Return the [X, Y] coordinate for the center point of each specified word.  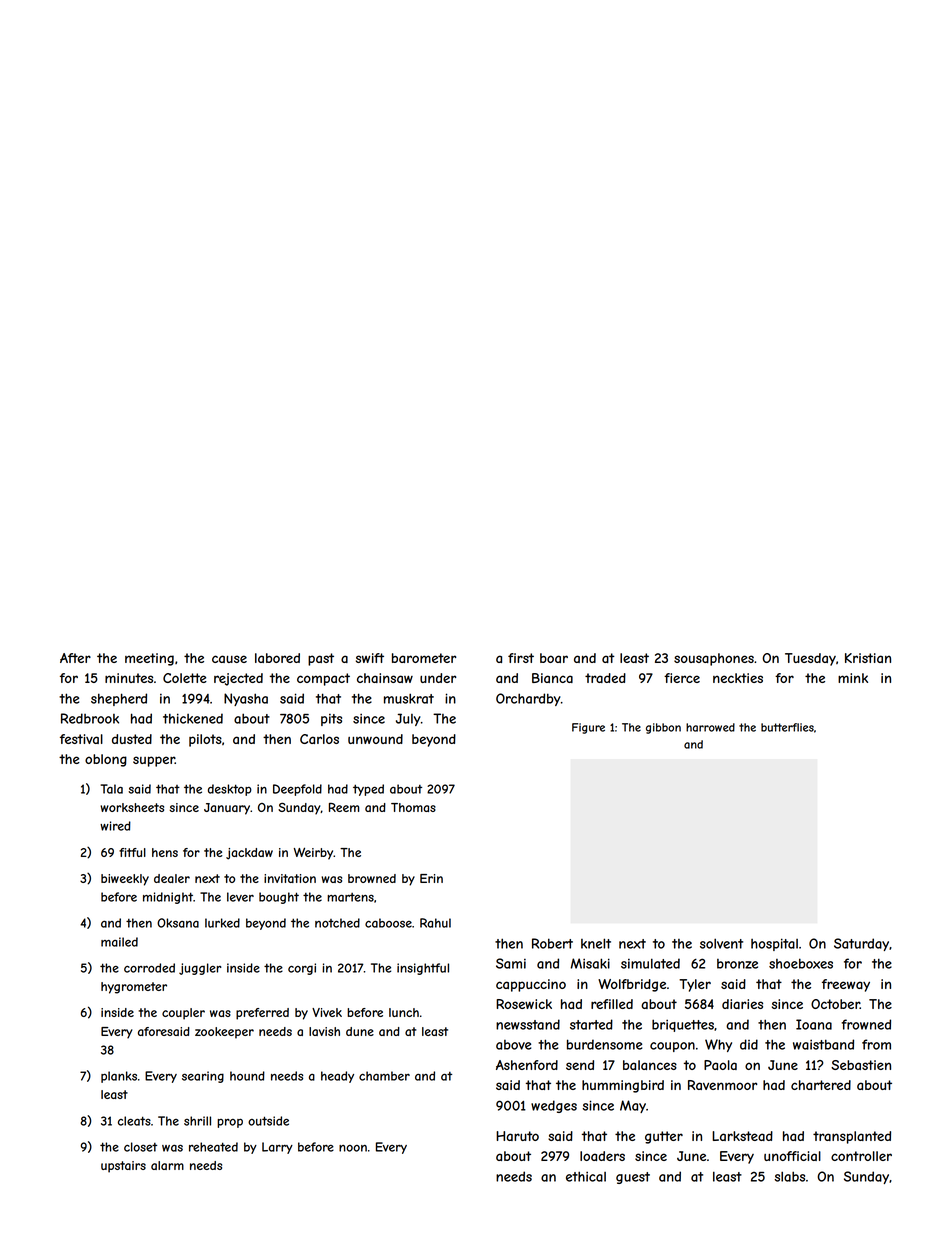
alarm [167, 1165]
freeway [846, 985]
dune [360, 1031]
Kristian [868, 658]
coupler [183, 1014]
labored [277, 658]
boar [554, 658]
